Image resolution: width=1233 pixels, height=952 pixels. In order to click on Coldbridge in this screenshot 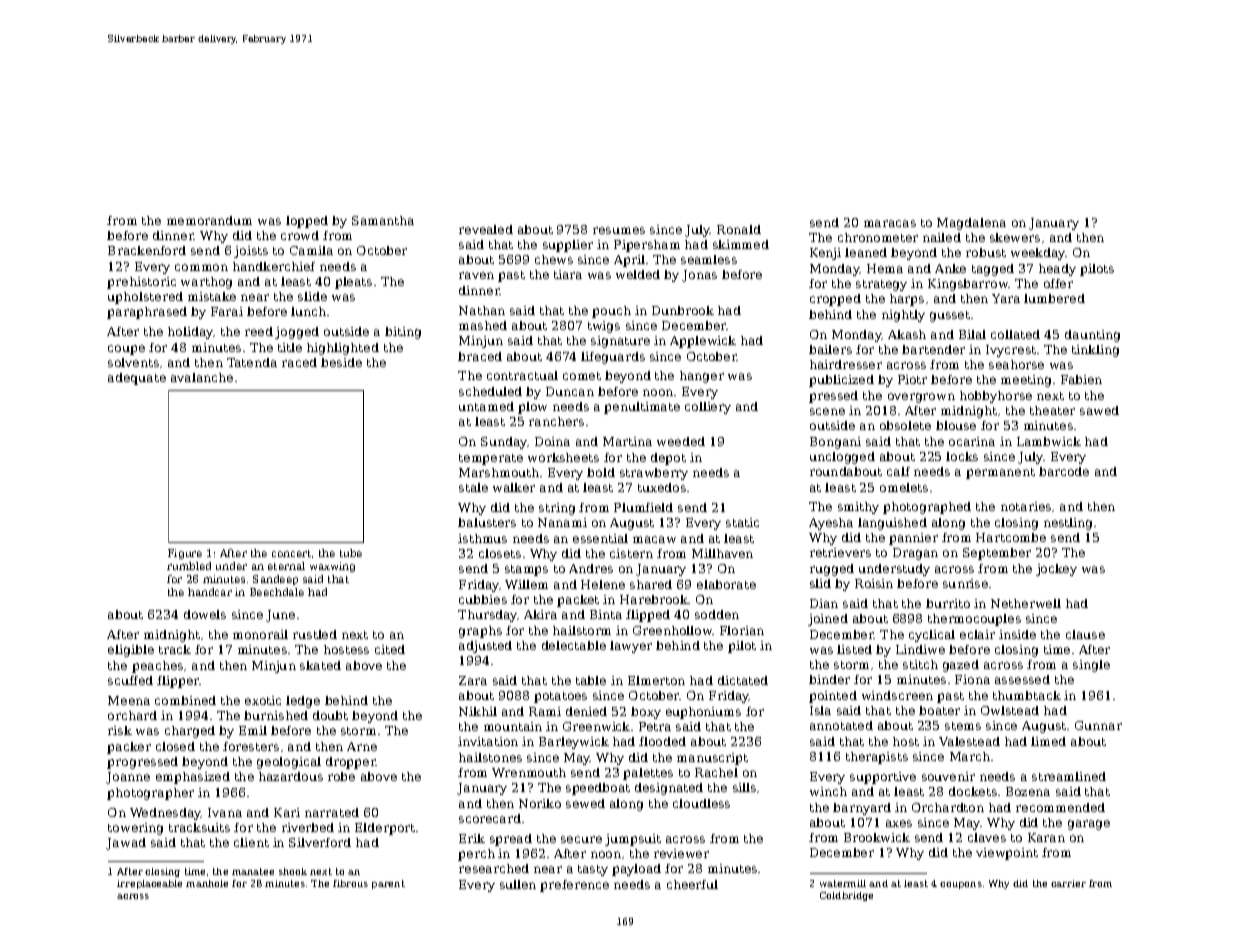, I will do `click(846, 896)`.
